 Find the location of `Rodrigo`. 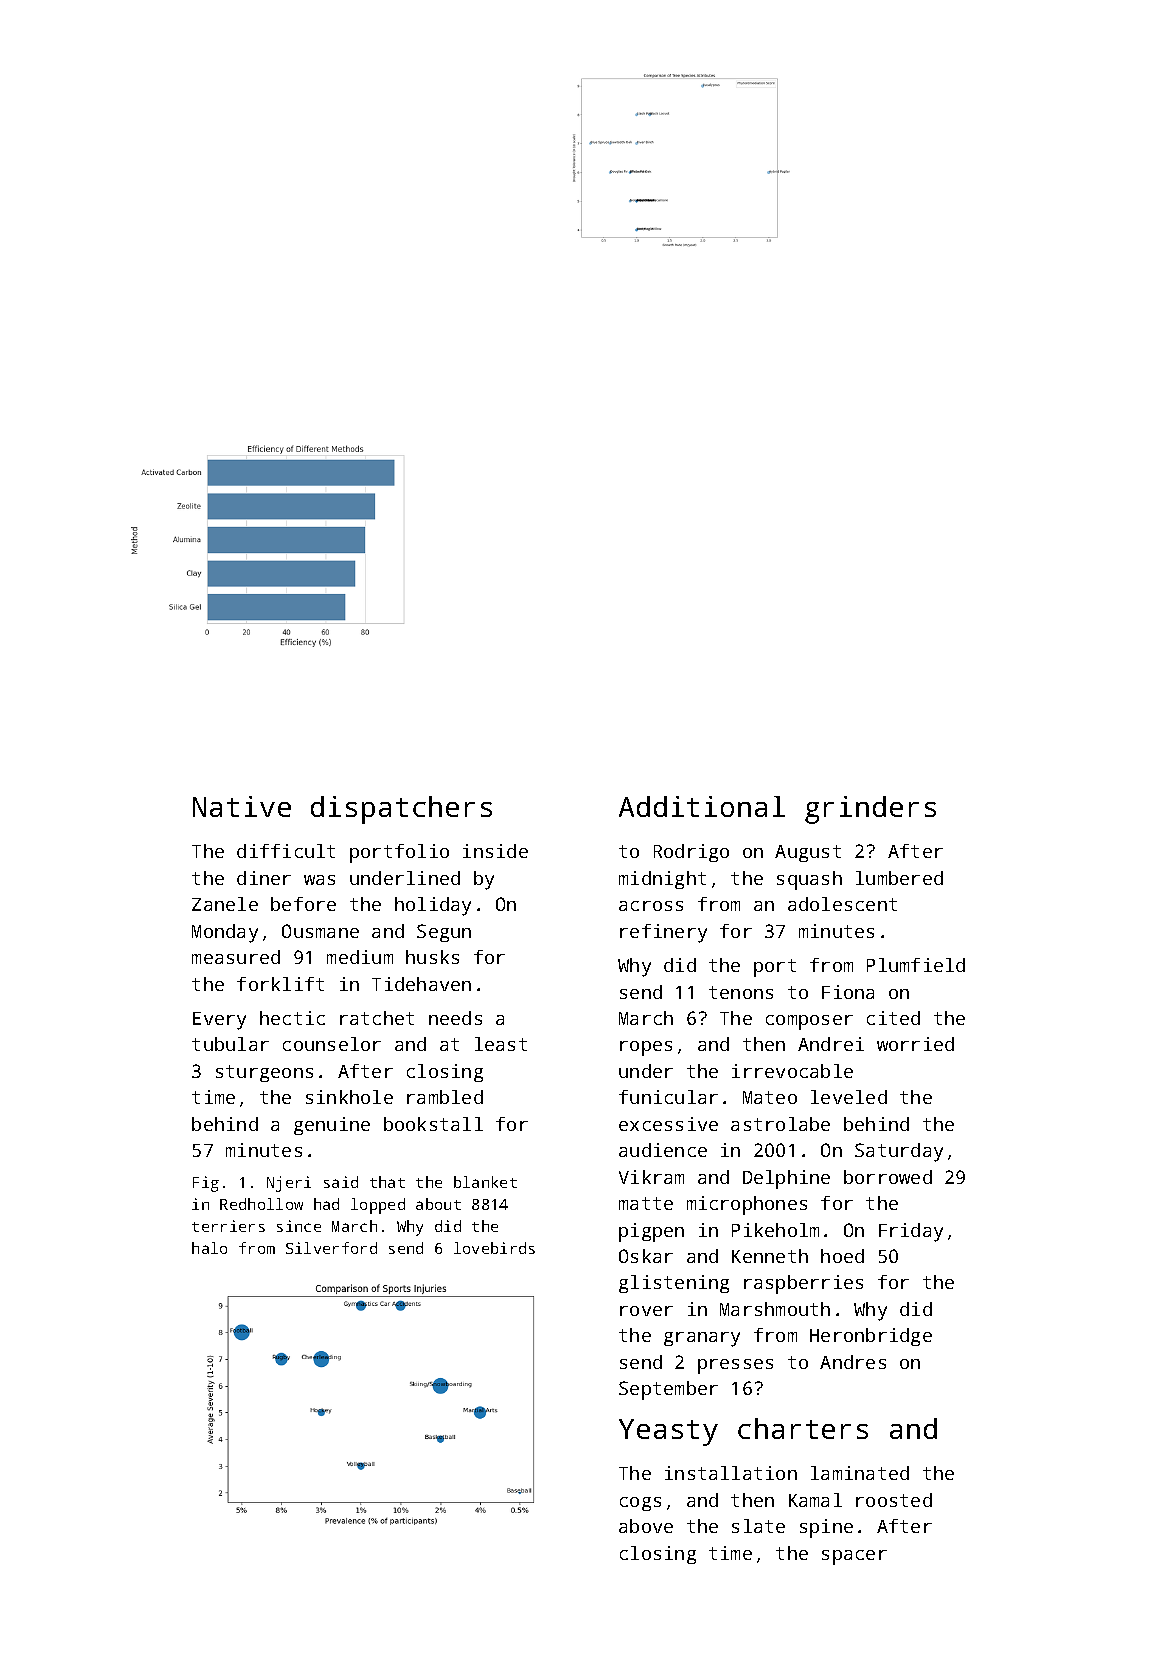

Rodrigo is located at coordinates (691, 853).
